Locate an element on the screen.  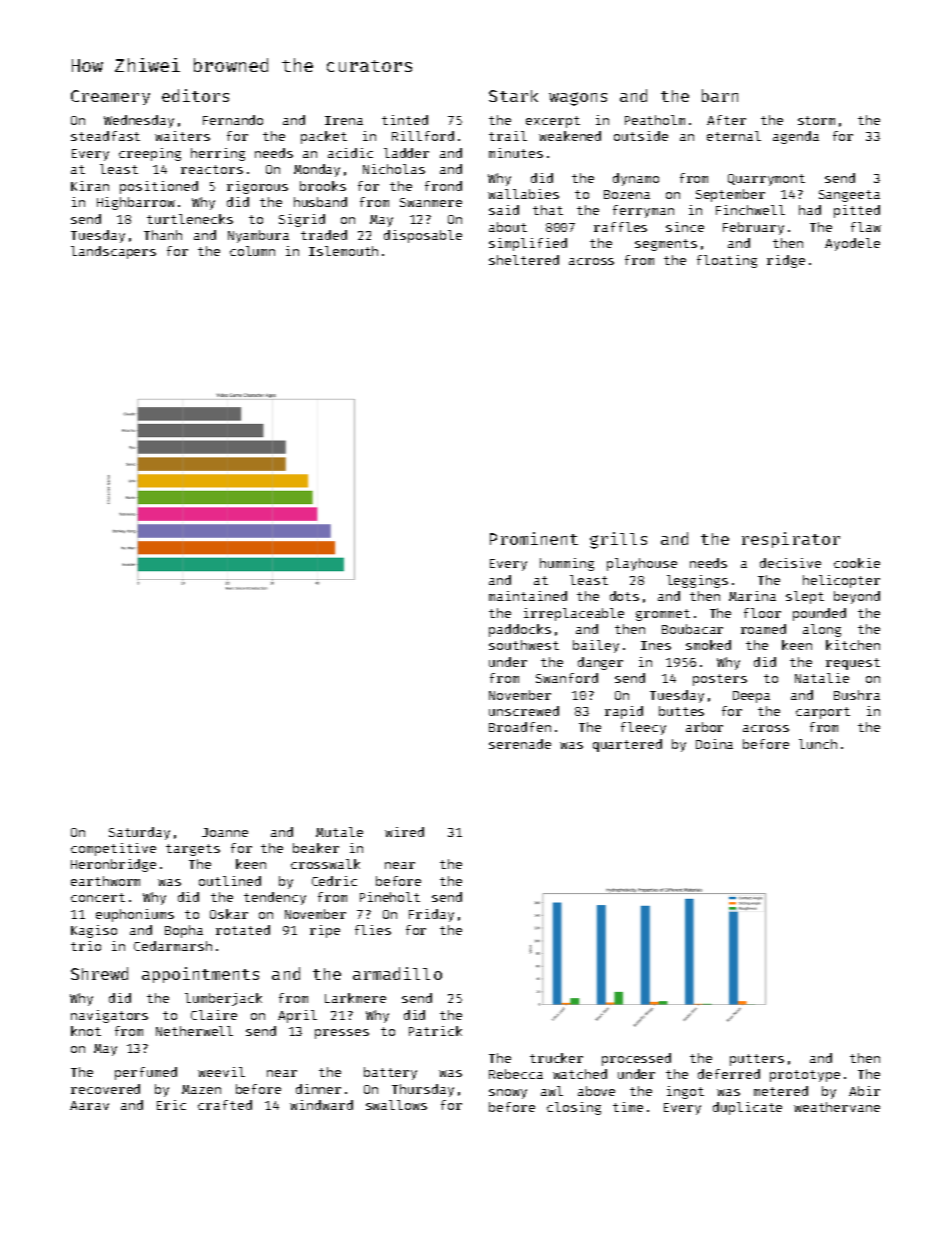
barn is located at coordinates (720, 95).
